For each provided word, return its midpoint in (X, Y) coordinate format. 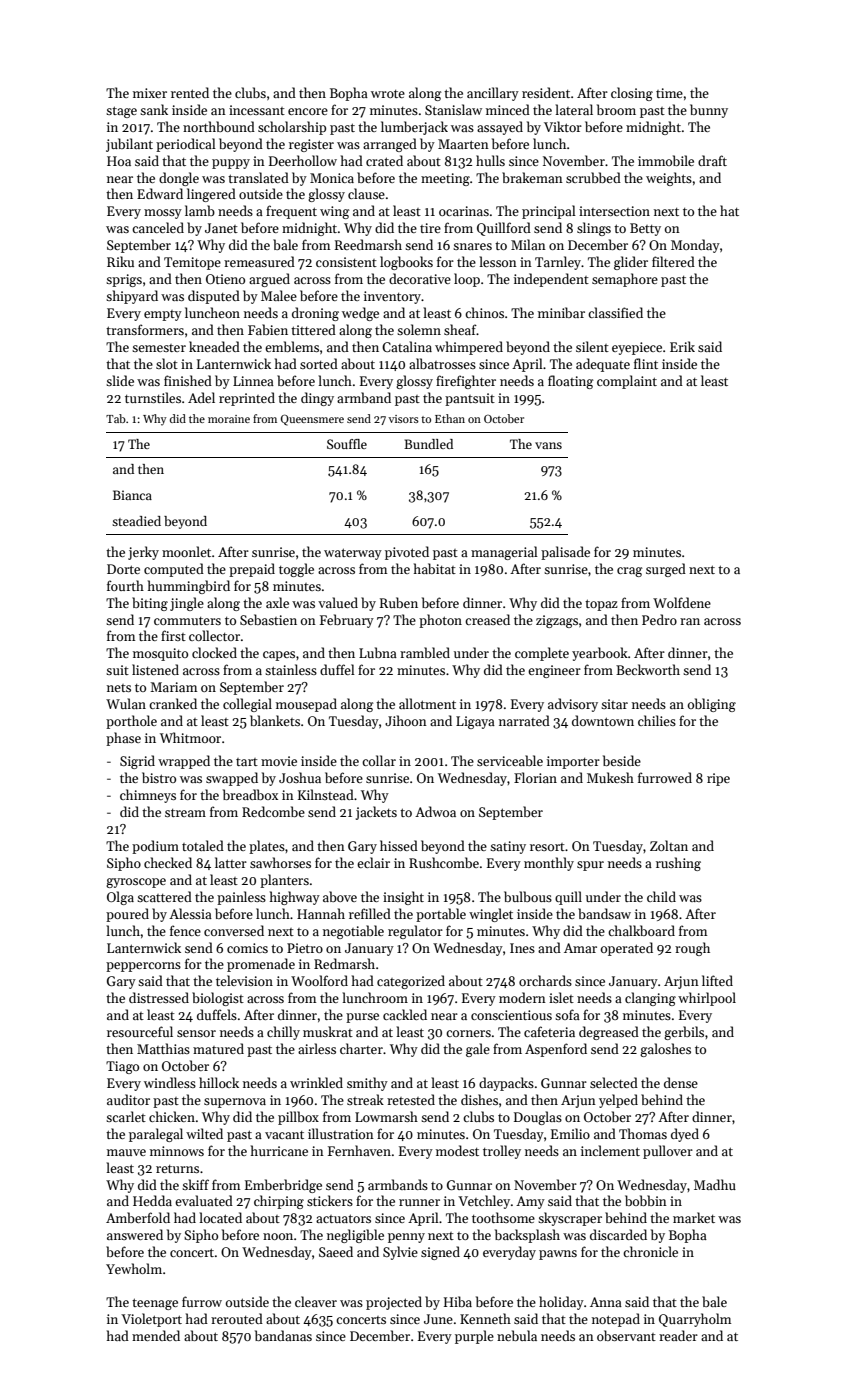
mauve (126, 1152)
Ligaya (475, 722)
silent (592, 346)
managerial (504, 553)
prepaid (252, 570)
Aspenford (556, 1050)
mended (156, 1335)
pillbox (298, 1118)
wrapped (184, 762)
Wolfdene (682, 602)
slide (120, 380)
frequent (291, 212)
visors (403, 419)
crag (629, 572)
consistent (346, 262)
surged (666, 570)
